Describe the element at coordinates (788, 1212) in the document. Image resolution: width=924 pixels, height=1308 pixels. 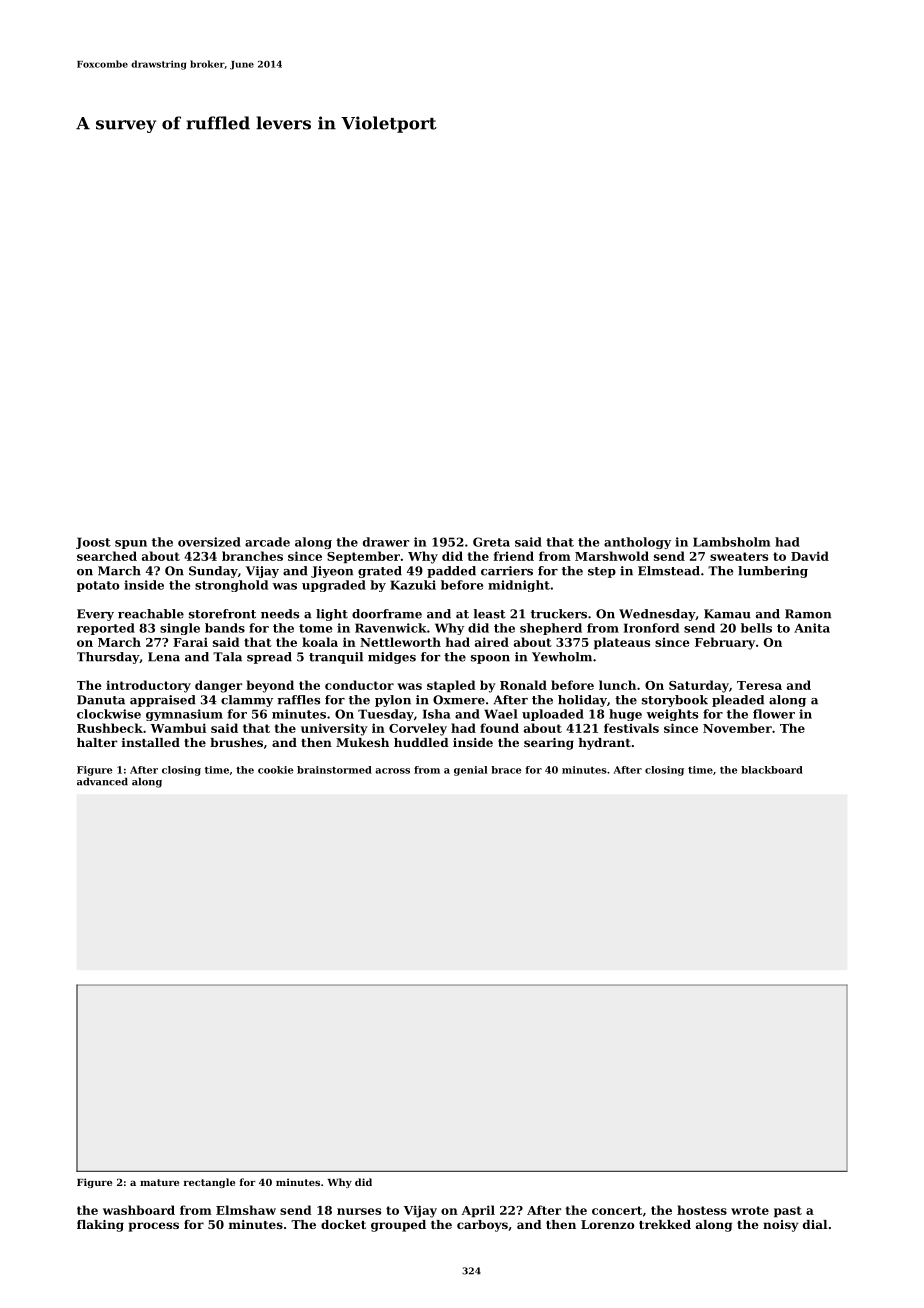
I see `past` at that location.
